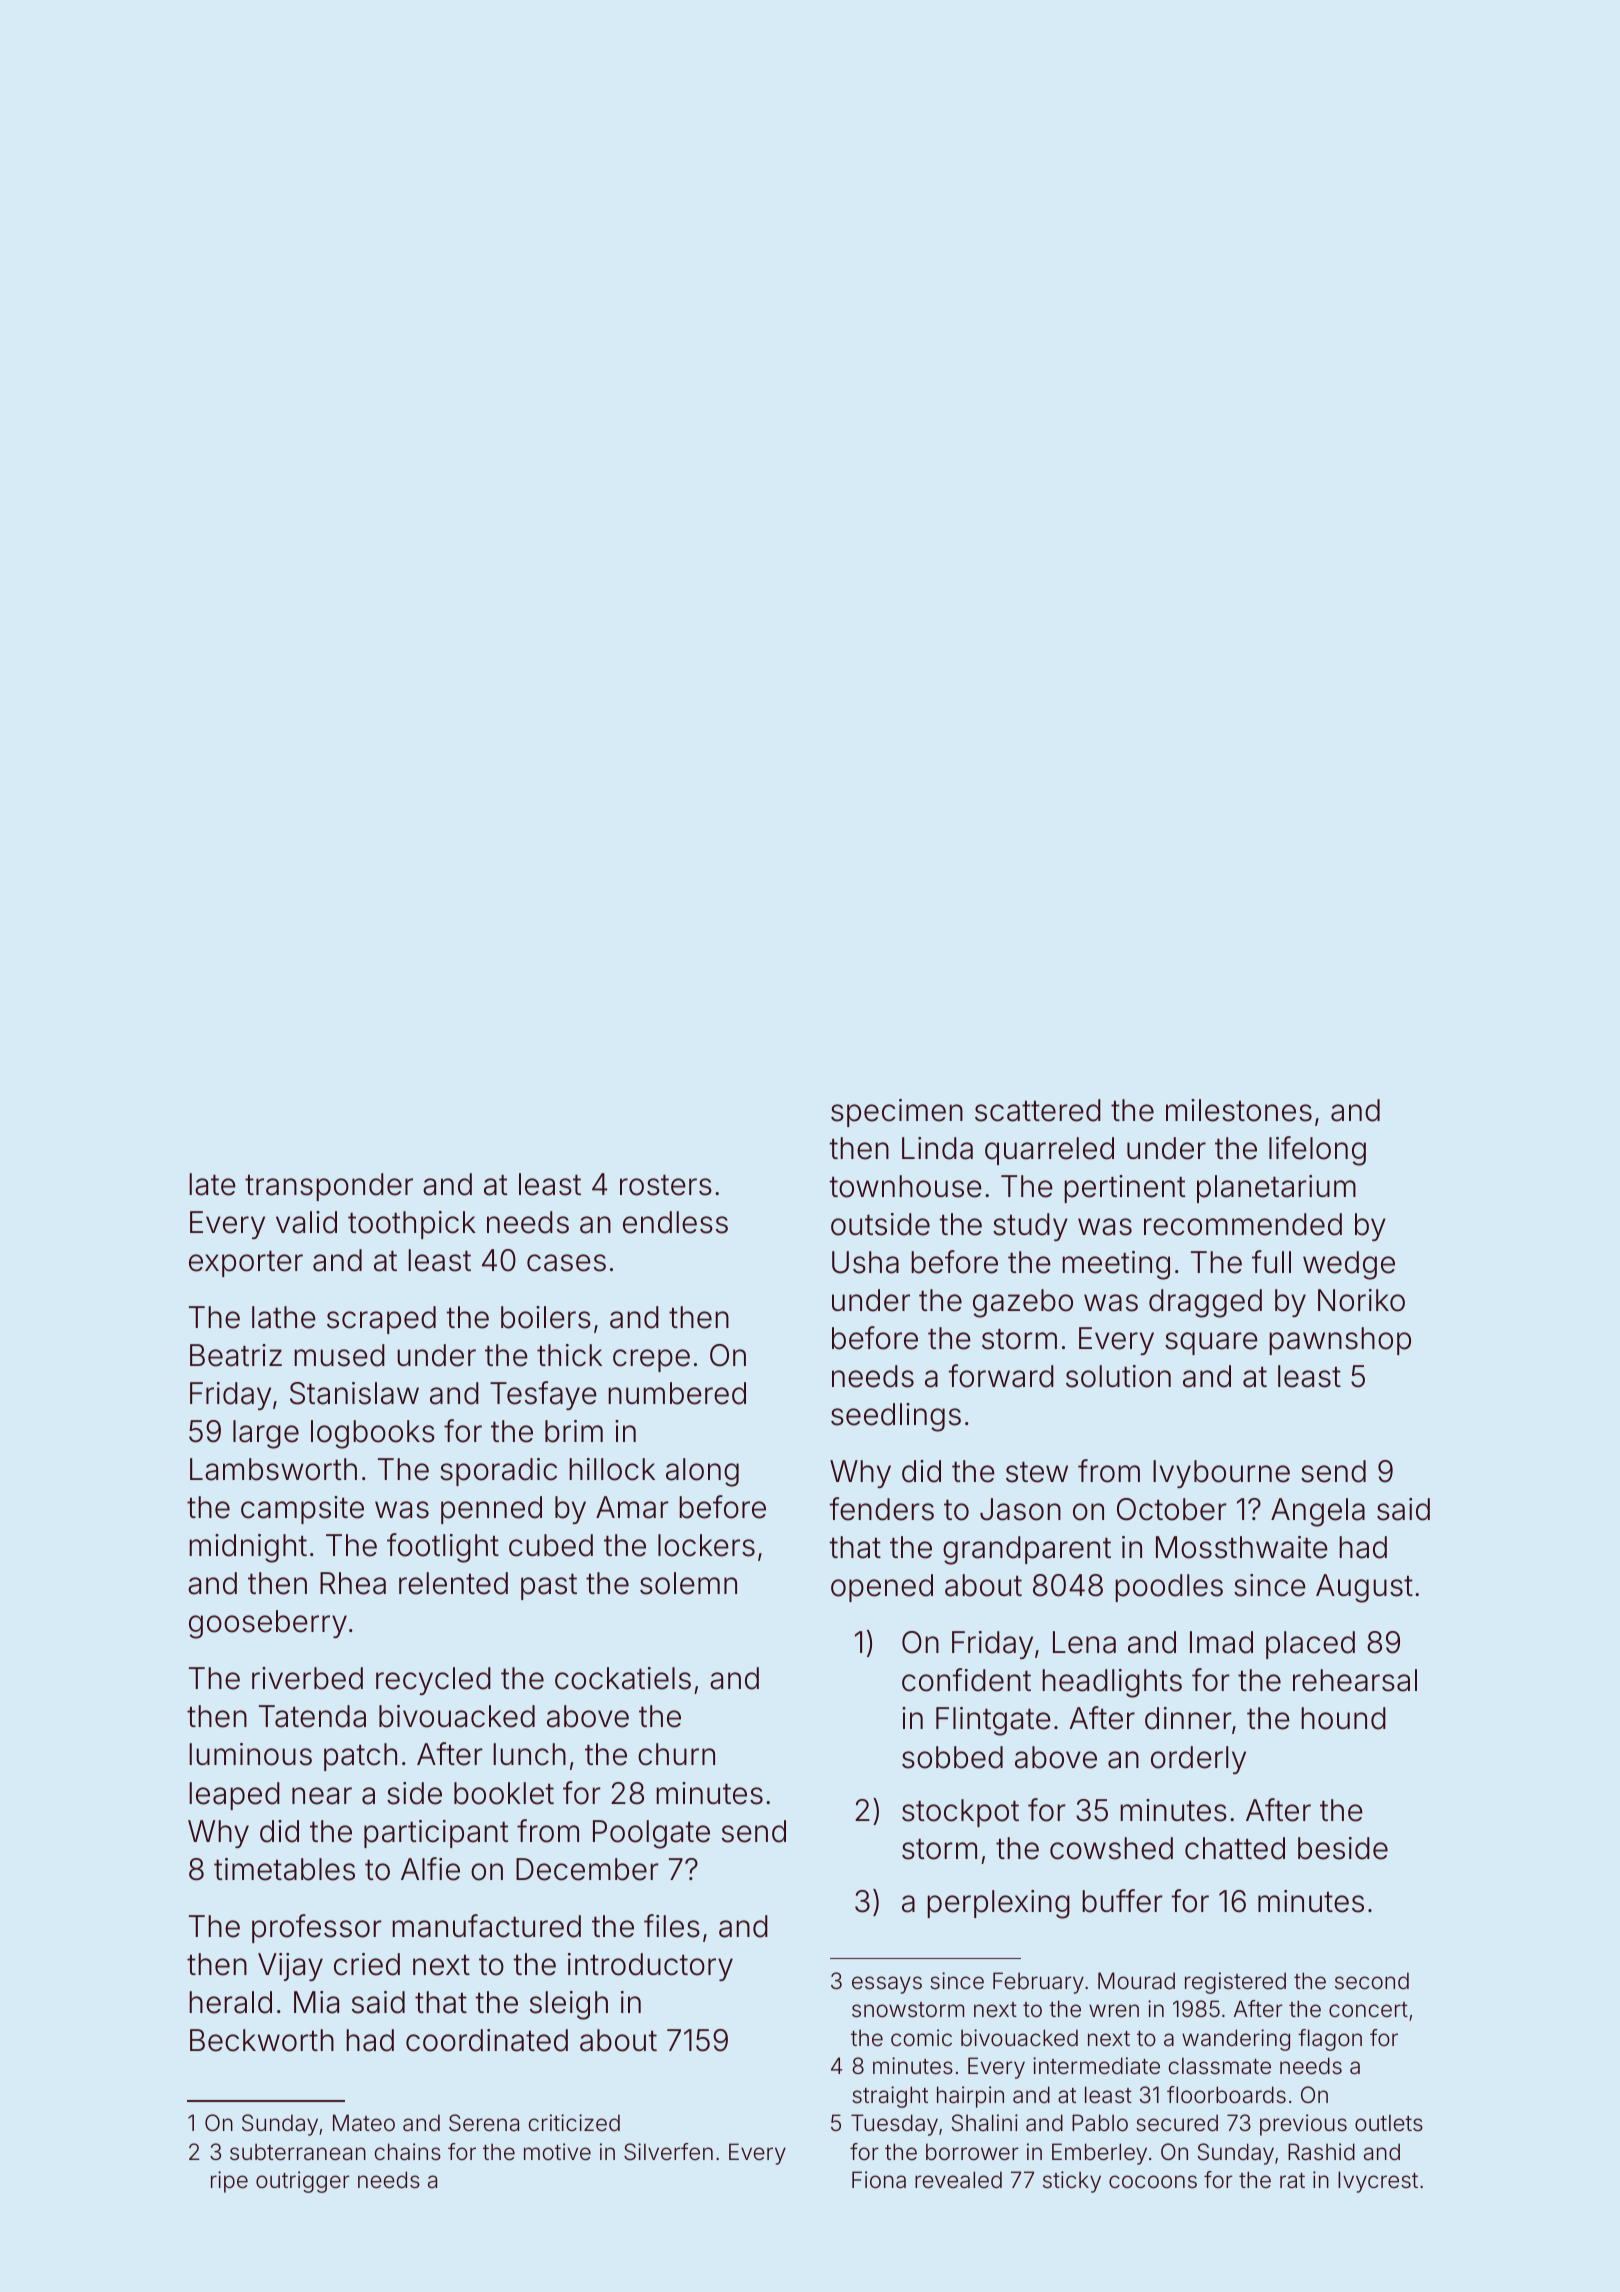  Describe the element at coordinates (623, 1678) in the screenshot. I see `cockatiels` at that location.
